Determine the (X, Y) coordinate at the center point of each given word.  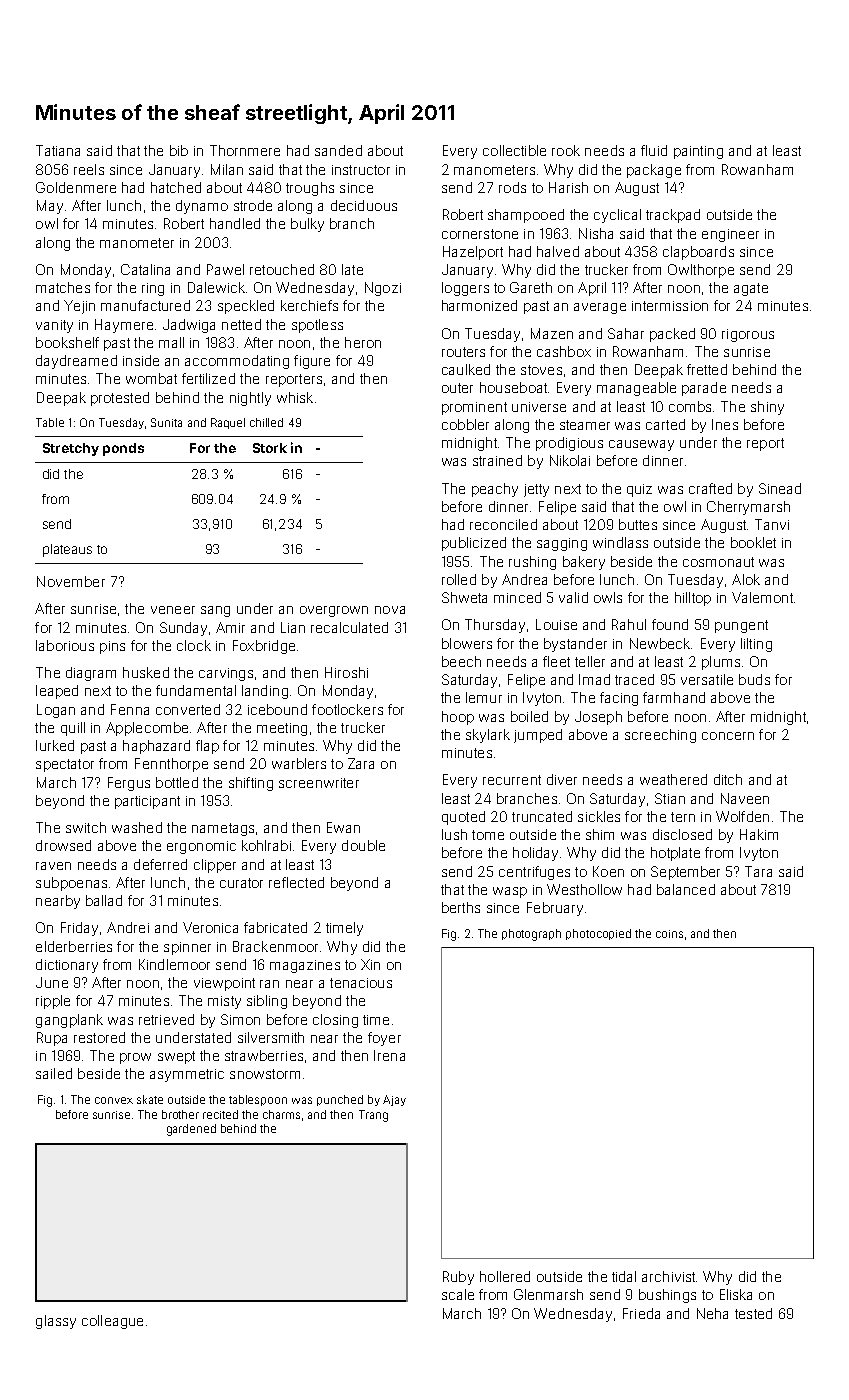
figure (312, 362)
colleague (112, 1322)
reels (89, 169)
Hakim (759, 834)
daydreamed (76, 362)
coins (669, 934)
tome (488, 835)
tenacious (361, 983)
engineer (730, 235)
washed (137, 827)
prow (135, 1058)
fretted (707, 369)
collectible (514, 150)
